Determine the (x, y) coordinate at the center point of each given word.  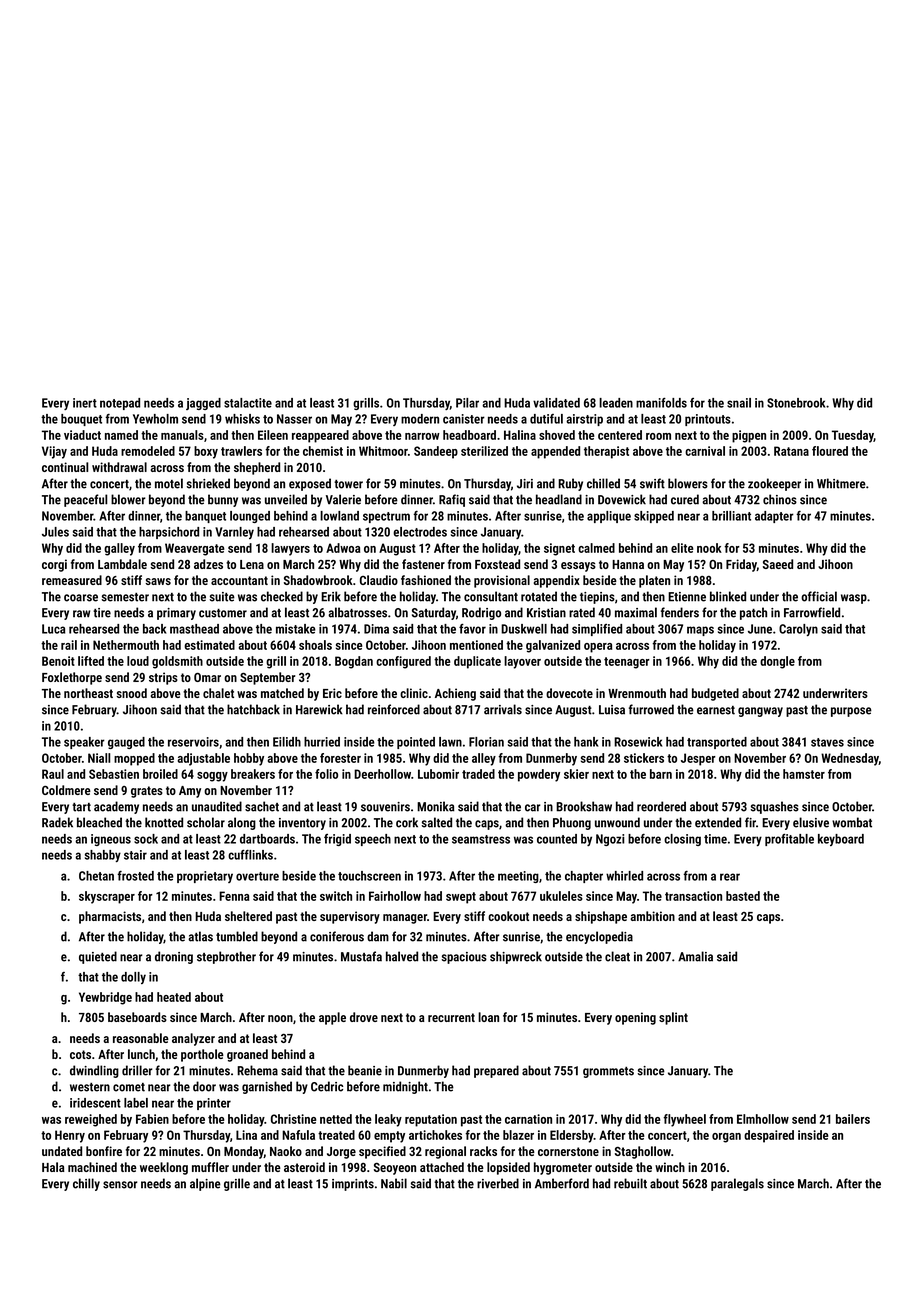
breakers (253, 774)
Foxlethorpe (72, 678)
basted (743, 896)
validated (556, 403)
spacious (464, 958)
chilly (86, 1184)
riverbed (498, 1183)
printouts (708, 420)
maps (700, 631)
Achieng (455, 694)
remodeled (148, 451)
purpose (851, 712)
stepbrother (226, 957)
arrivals (503, 709)
